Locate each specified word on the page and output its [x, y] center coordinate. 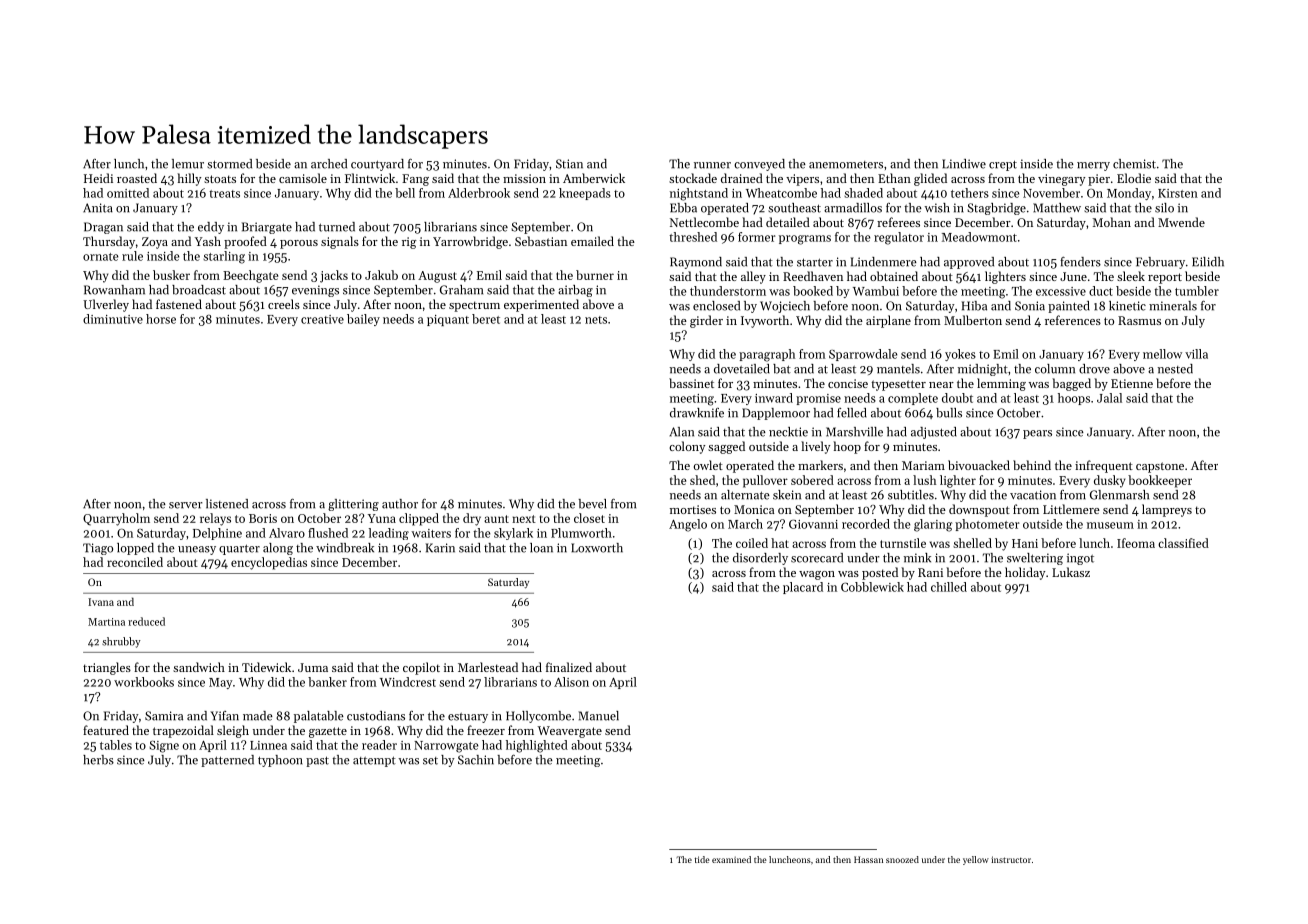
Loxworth [597, 548]
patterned [227, 761]
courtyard [377, 165]
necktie [788, 432]
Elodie [1134, 178]
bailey [363, 320]
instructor [1011, 859]
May [221, 683]
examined [731, 859]
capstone [1160, 467]
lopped [135, 549]
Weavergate [569, 732]
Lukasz [1071, 572]
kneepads [585, 194]
